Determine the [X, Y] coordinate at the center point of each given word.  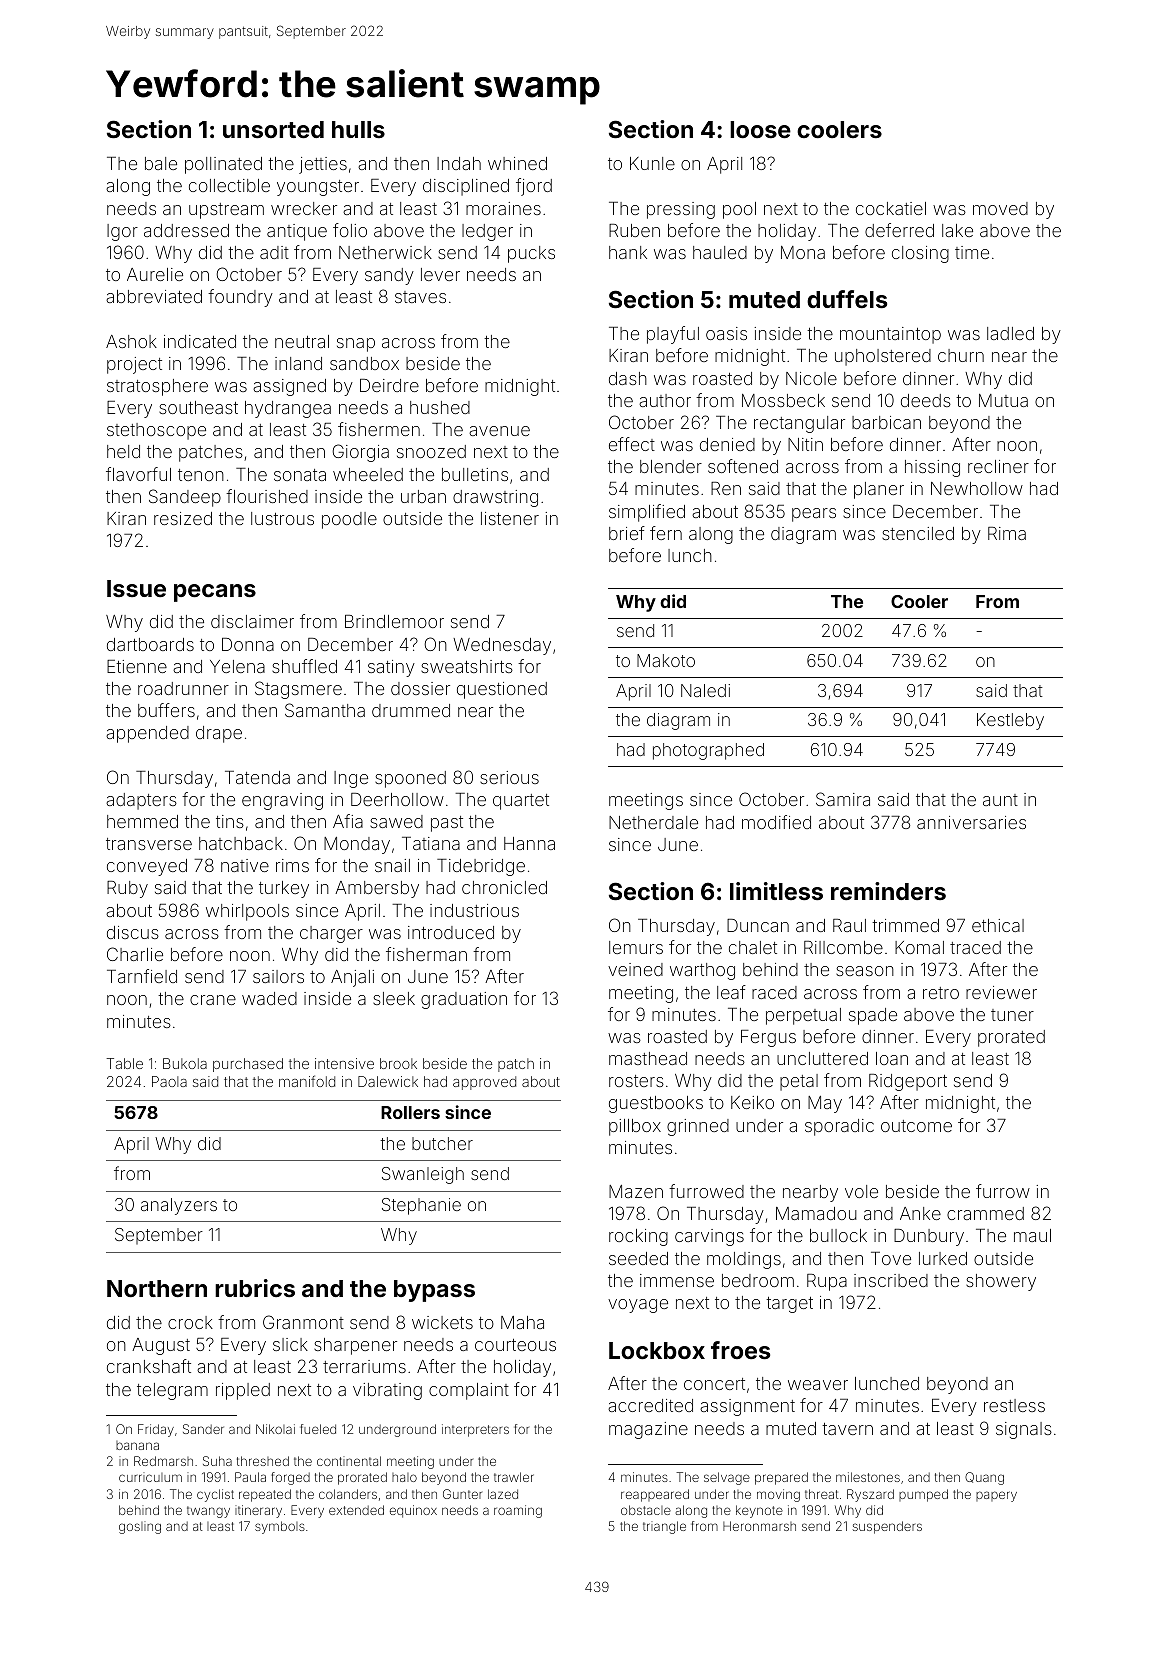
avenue [499, 431]
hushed [440, 407]
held [123, 451]
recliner [998, 466]
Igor [122, 232]
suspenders [887, 1527]
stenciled [918, 533]
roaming [518, 1511]
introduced [451, 932]
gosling [140, 1527]
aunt [1000, 800]
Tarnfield [142, 976]
